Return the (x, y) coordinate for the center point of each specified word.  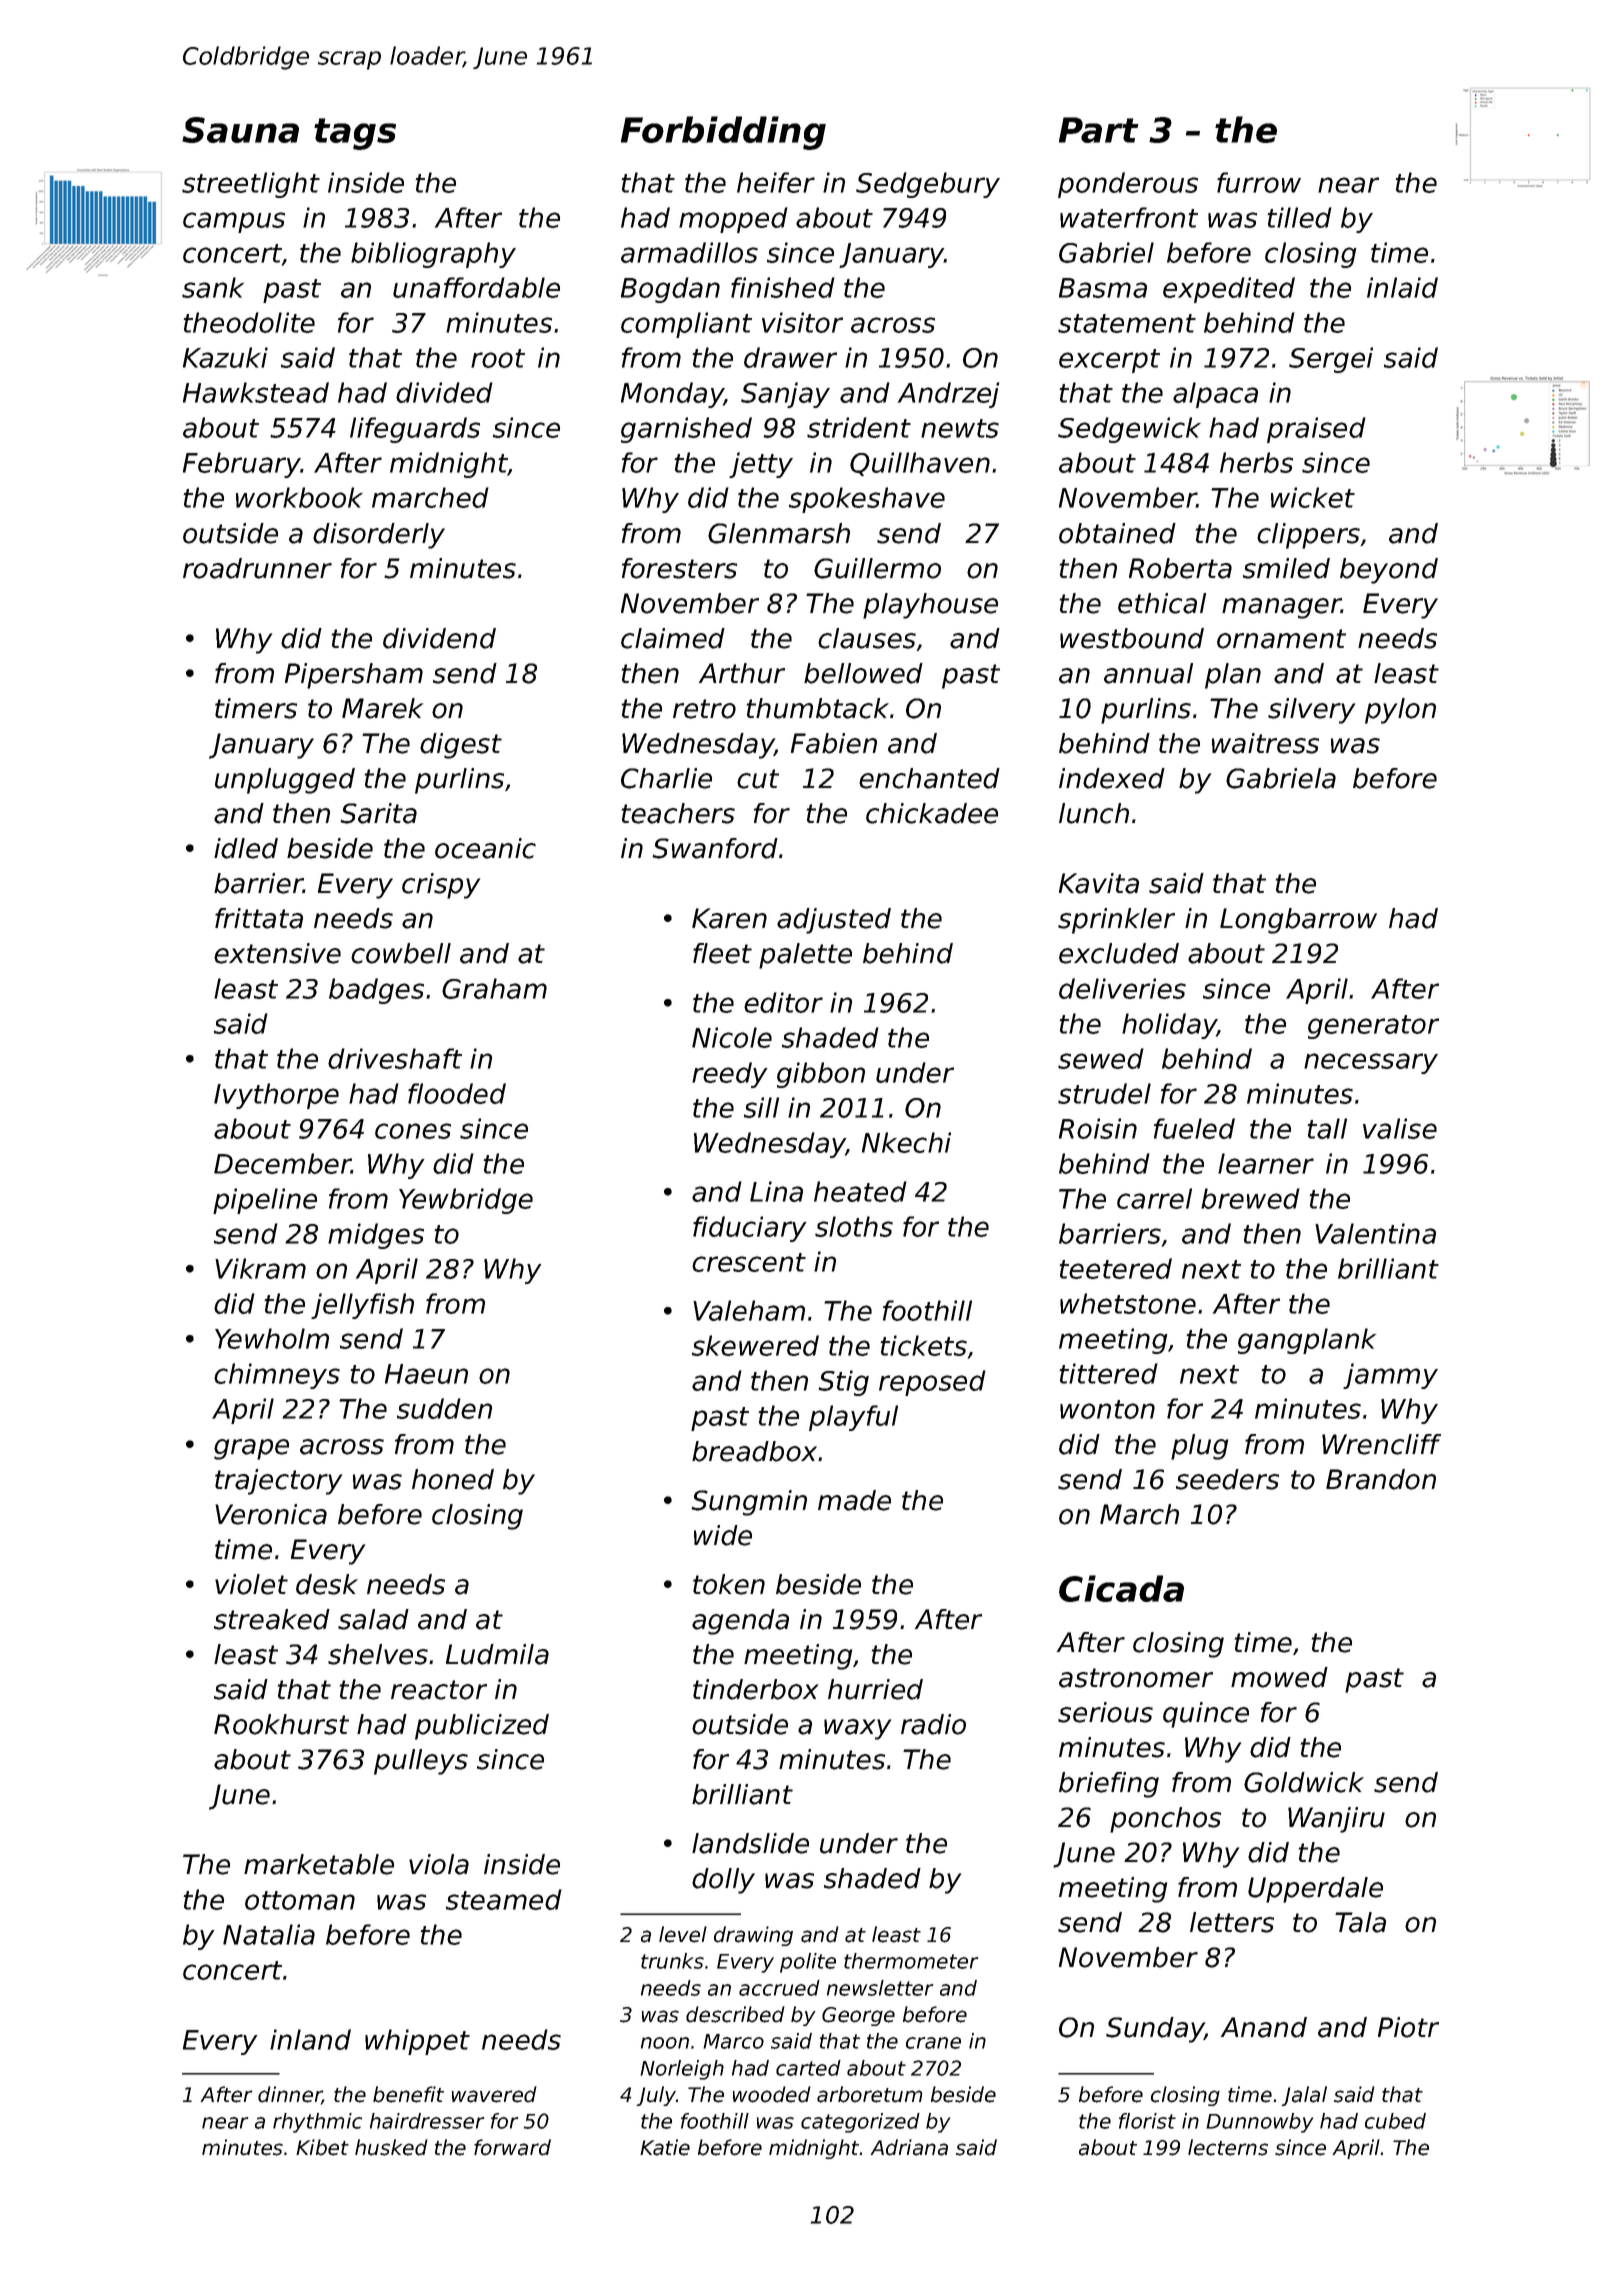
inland (310, 2039)
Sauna (240, 130)
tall (1327, 1128)
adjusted (834, 921)
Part (1099, 130)
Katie (665, 2147)
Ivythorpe (276, 1096)
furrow (1259, 182)
